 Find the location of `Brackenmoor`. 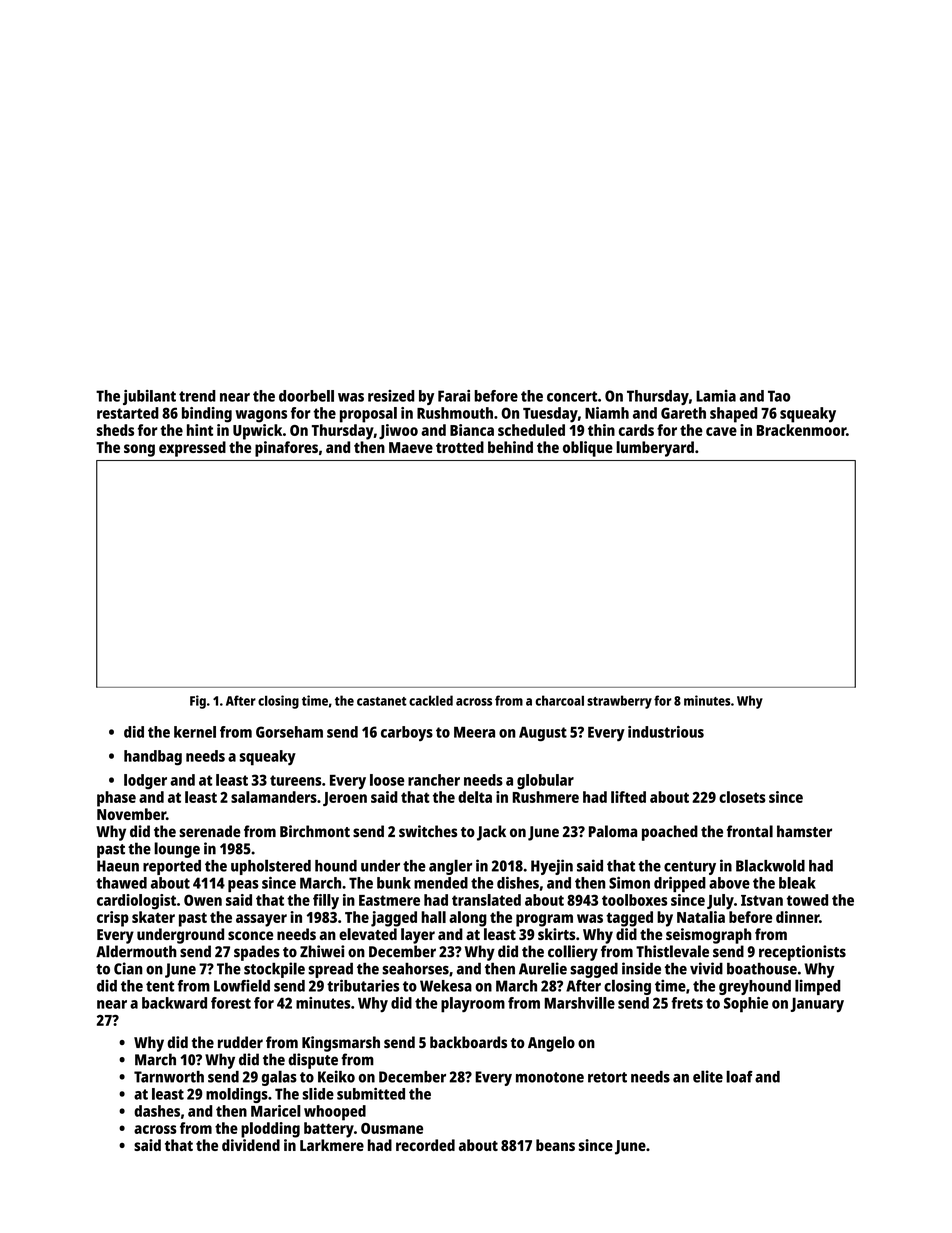

Brackenmoor is located at coordinates (801, 430).
